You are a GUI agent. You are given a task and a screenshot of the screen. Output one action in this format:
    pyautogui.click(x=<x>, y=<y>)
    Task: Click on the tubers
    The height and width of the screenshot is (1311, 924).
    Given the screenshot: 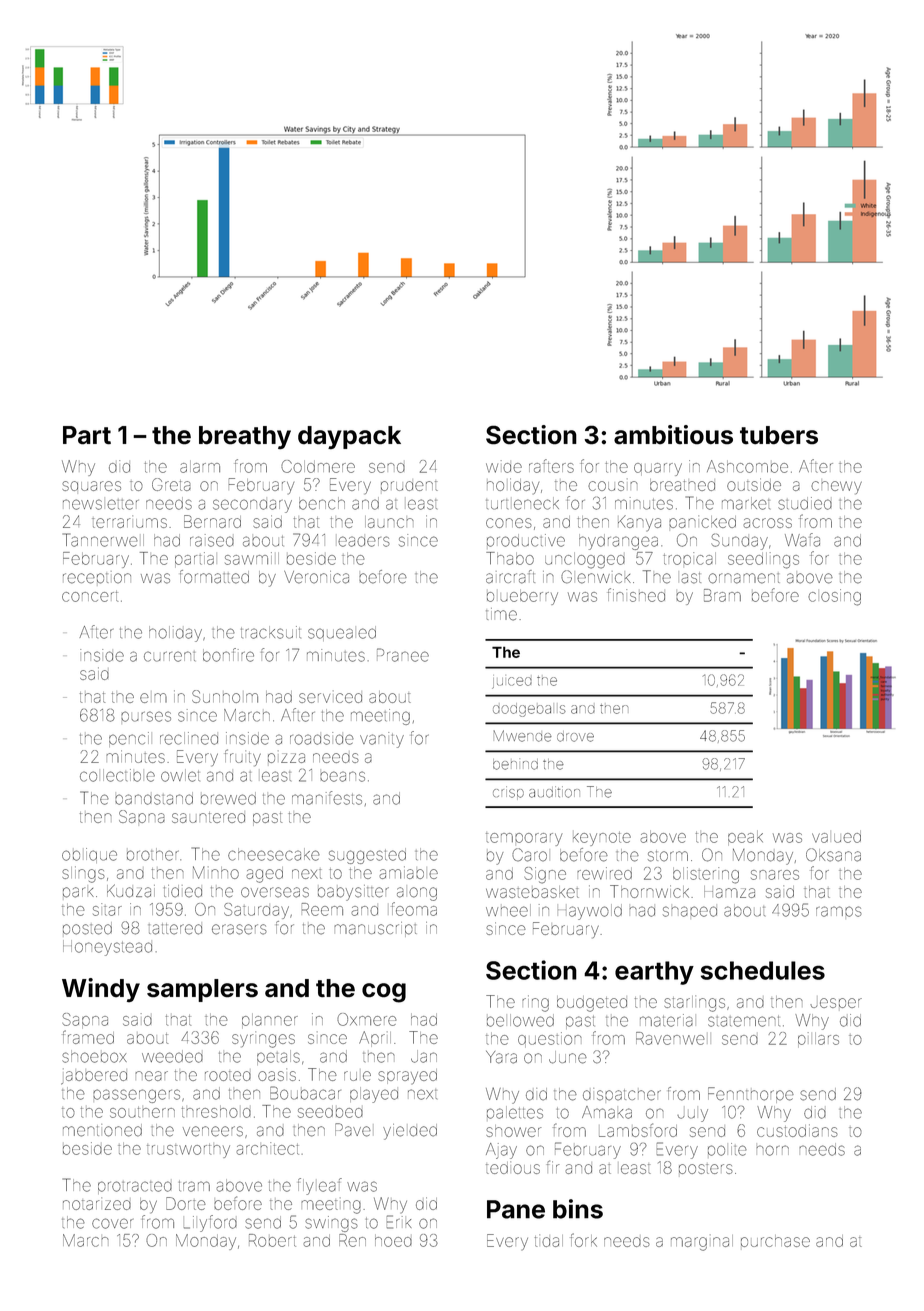 What is the action you would take?
    pyautogui.click(x=779, y=435)
